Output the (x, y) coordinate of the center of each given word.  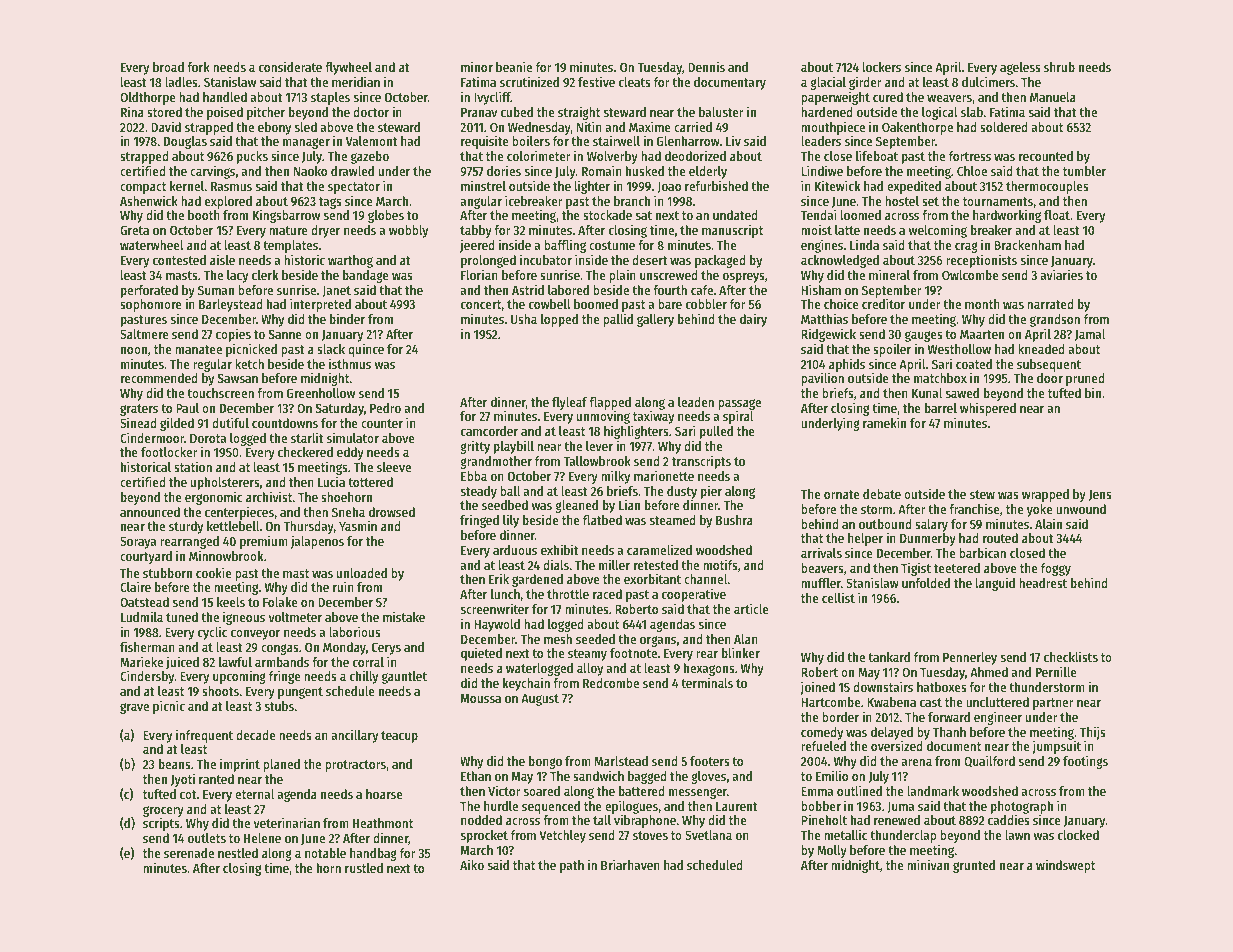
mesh (558, 639)
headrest (1043, 583)
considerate (290, 66)
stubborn (167, 573)
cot (188, 794)
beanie (514, 66)
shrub (1059, 67)
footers (710, 761)
